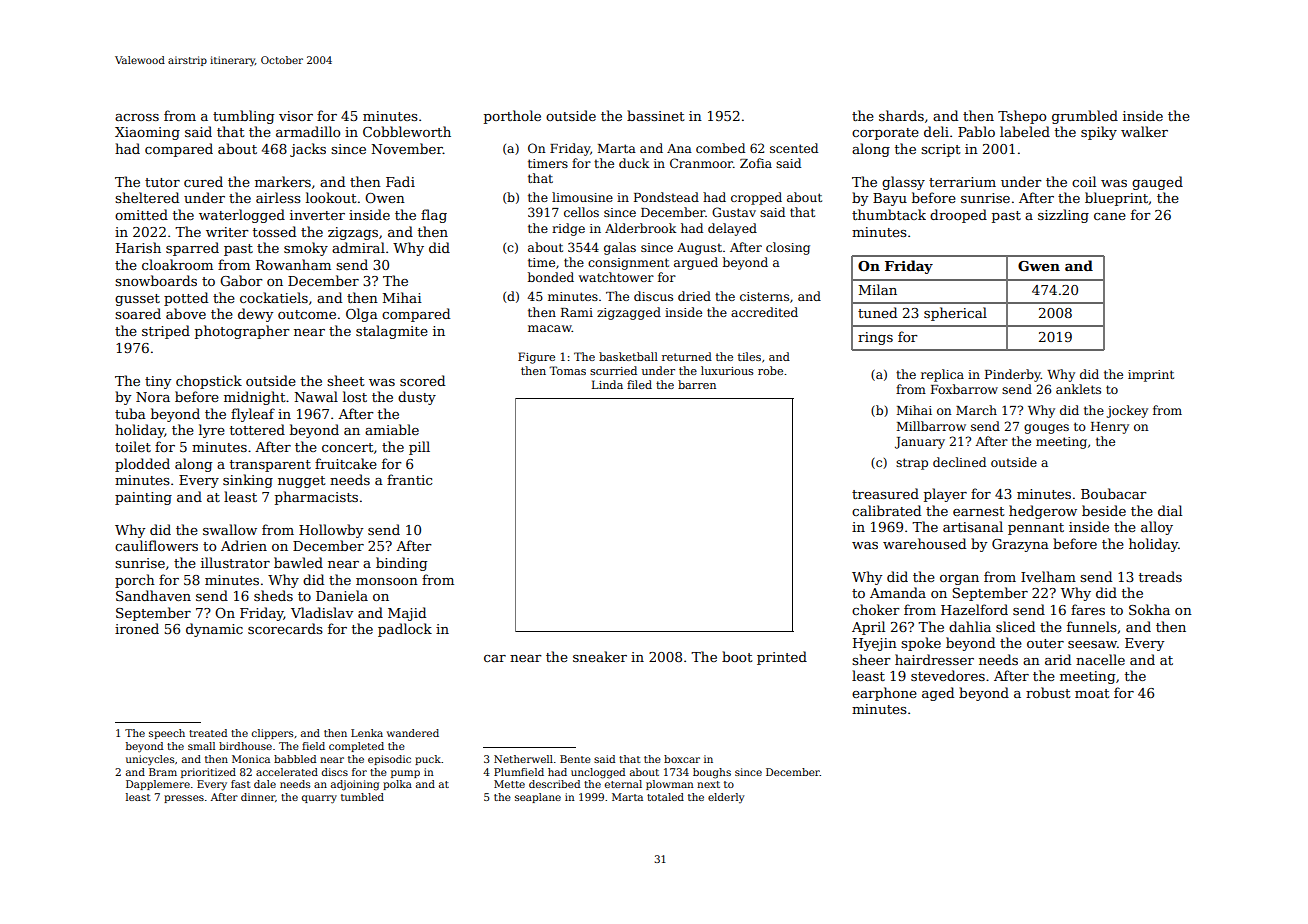  Describe the element at coordinates (886, 510) in the screenshot. I see `calibrated` at that location.
